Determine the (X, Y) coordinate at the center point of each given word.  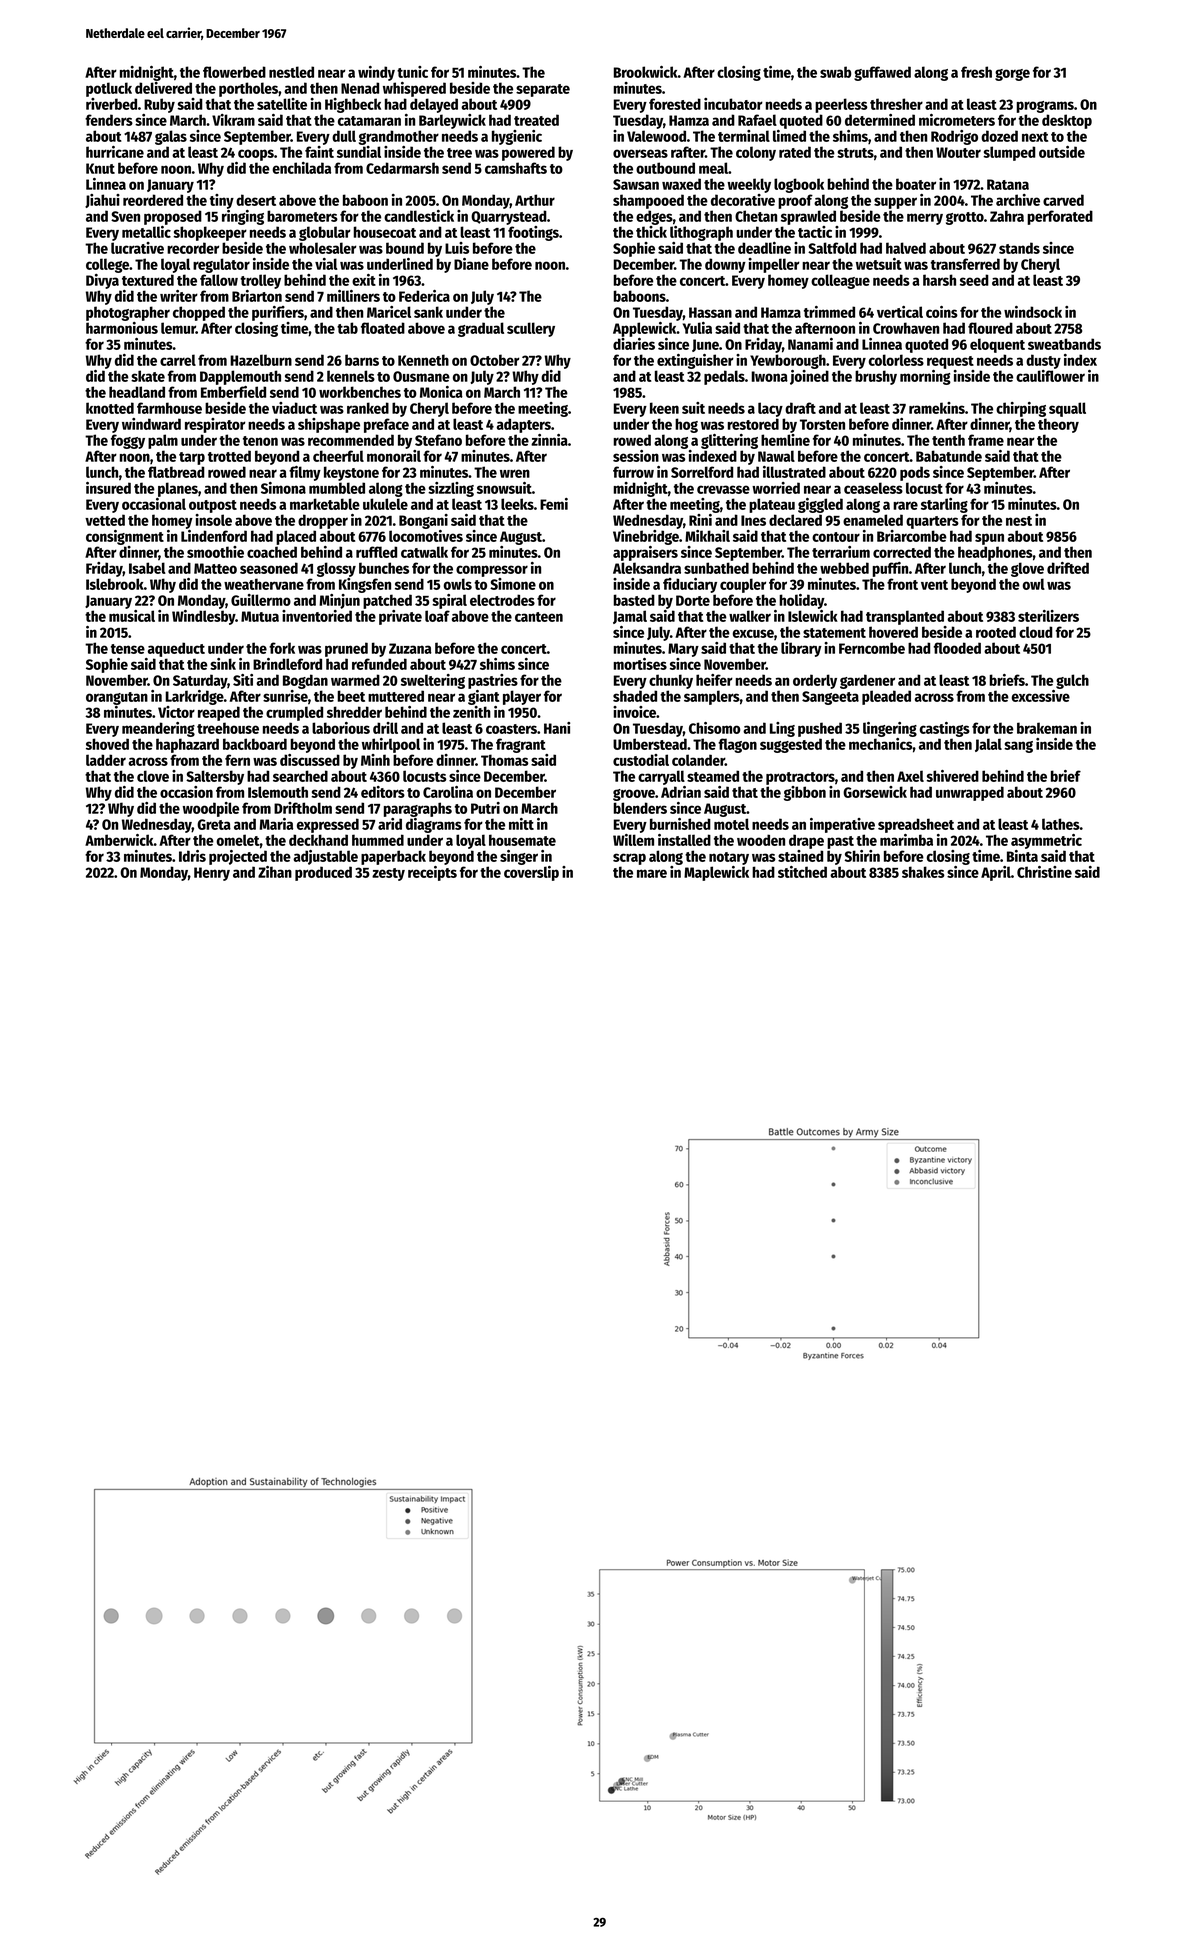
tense (128, 649)
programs (1045, 107)
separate (543, 90)
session (636, 456)
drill (385, 728)
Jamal (630, 617)
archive (1018, 200)
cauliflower (1050, 376)
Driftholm (303, 808)
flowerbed (234, 72)
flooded (957, 648)
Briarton (257, 296)
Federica (424, 296)
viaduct (294, 408)
